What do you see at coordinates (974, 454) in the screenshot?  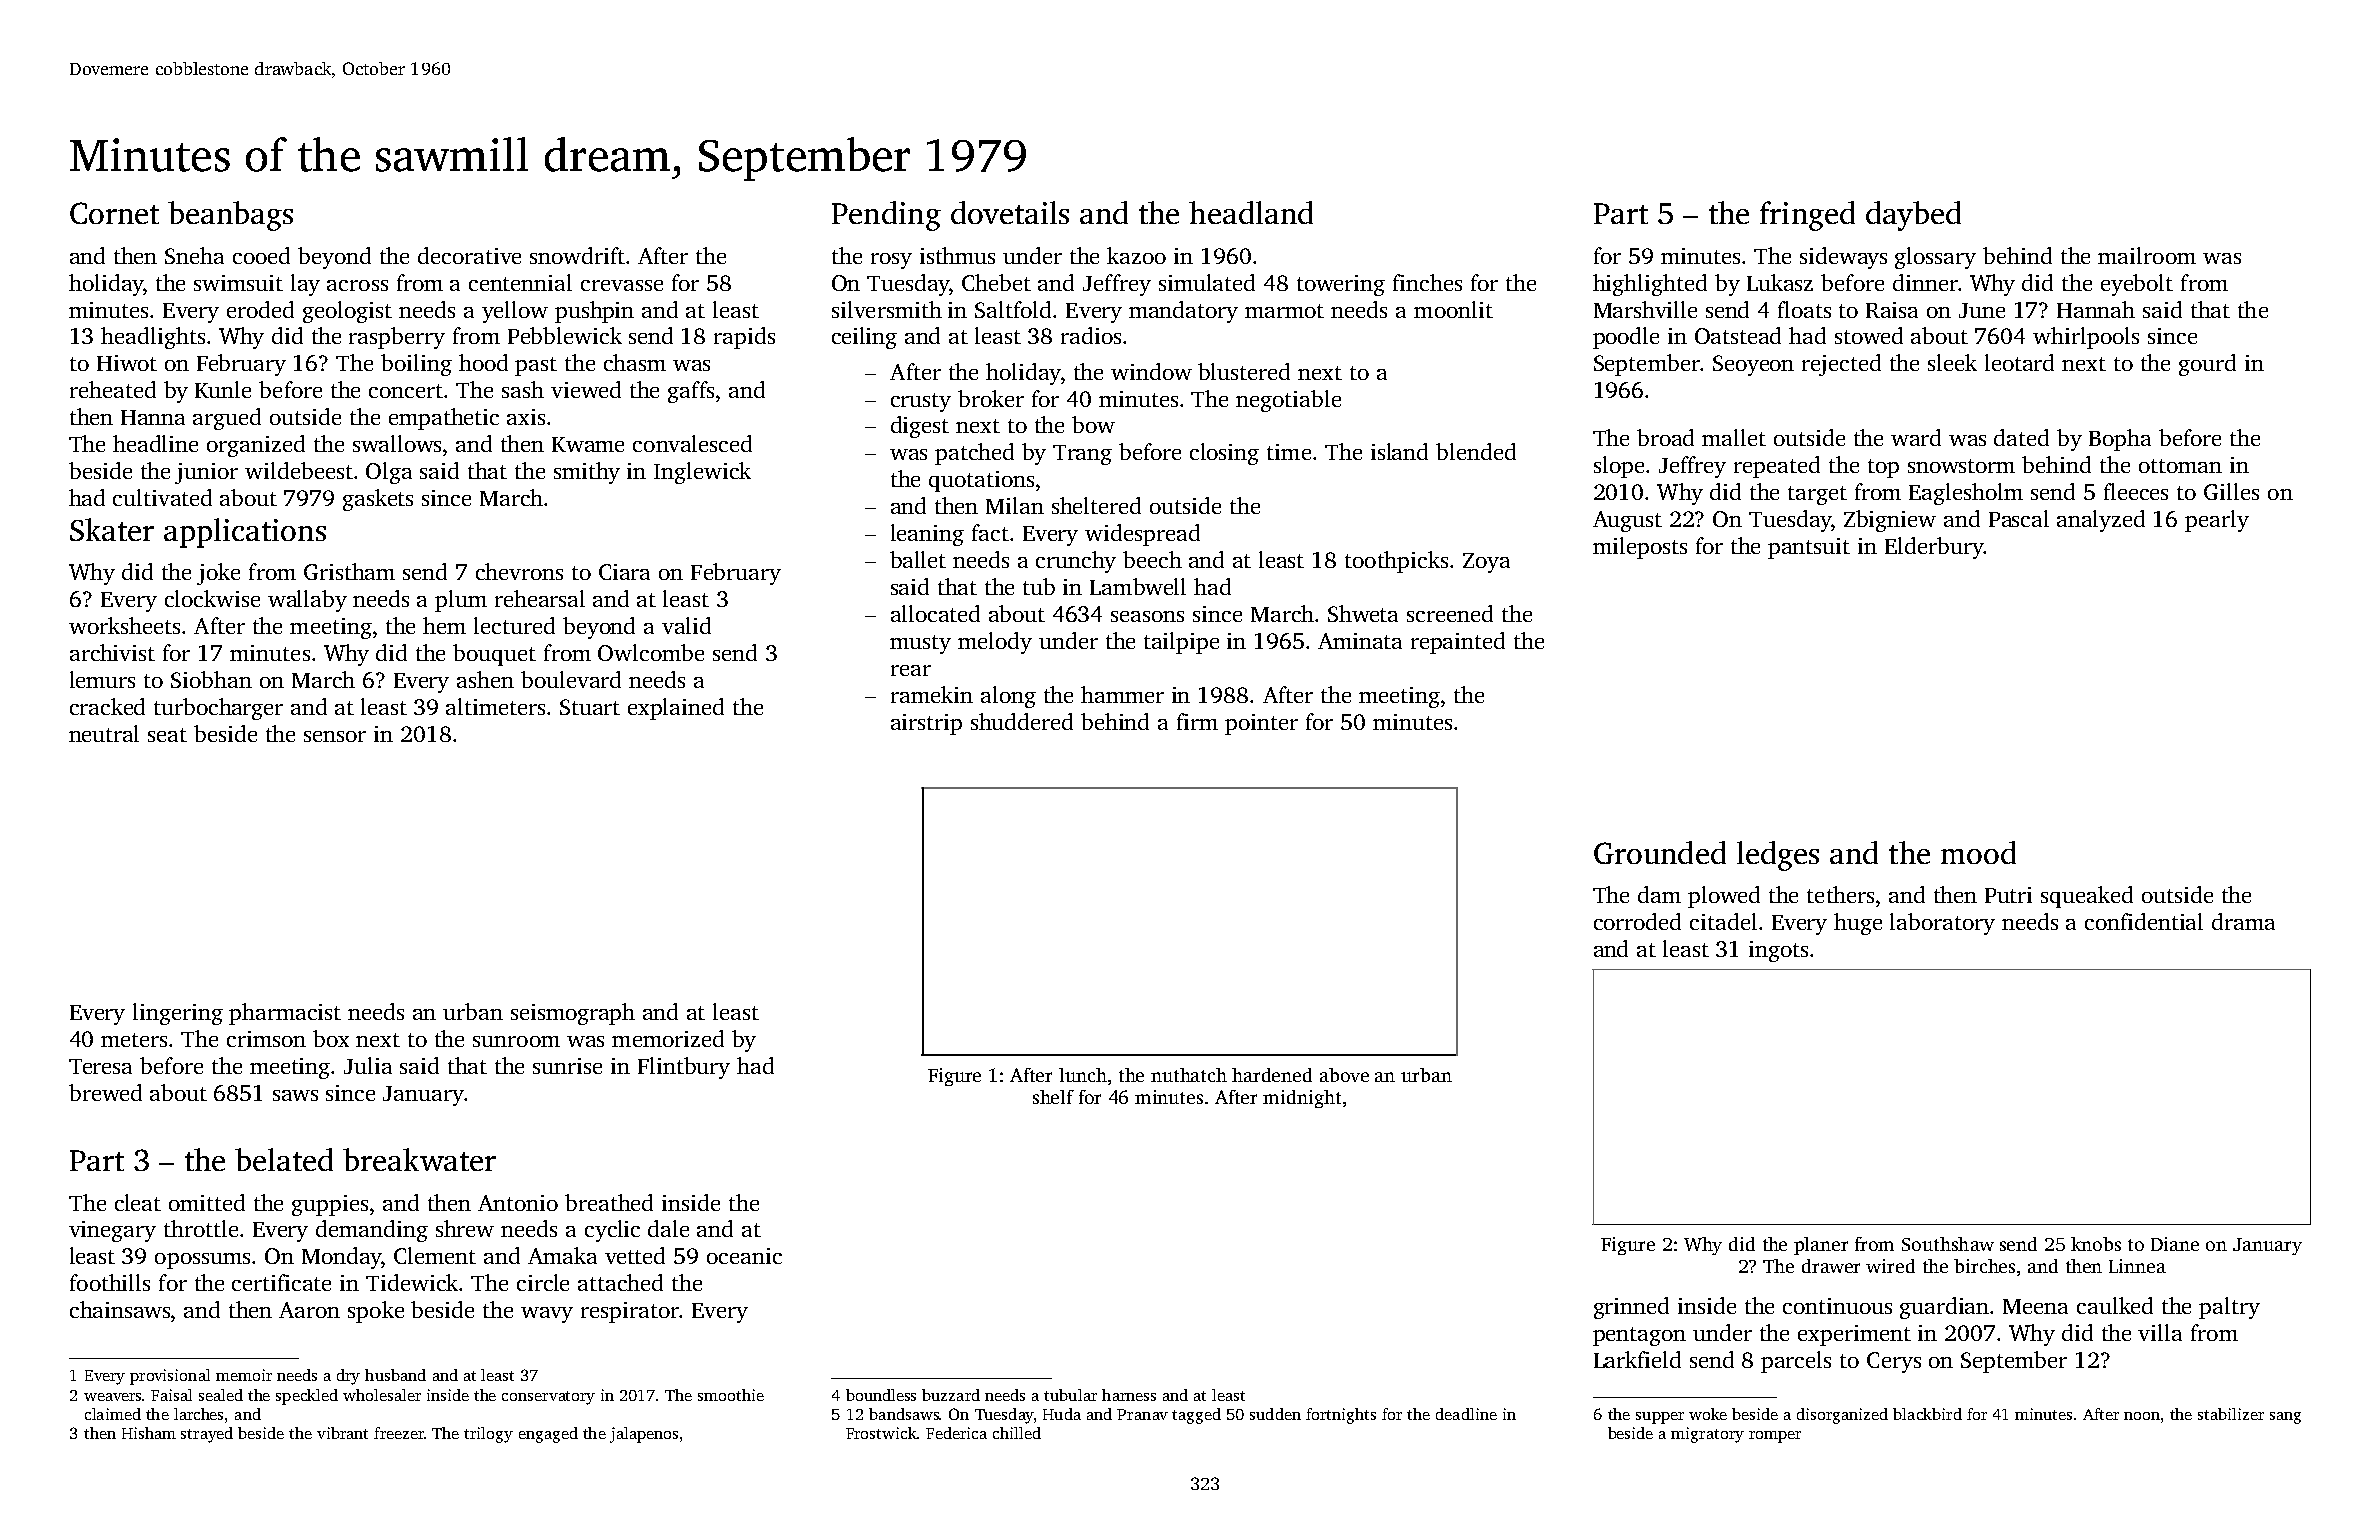 I see `patched` at bounding box center [974, 454].
